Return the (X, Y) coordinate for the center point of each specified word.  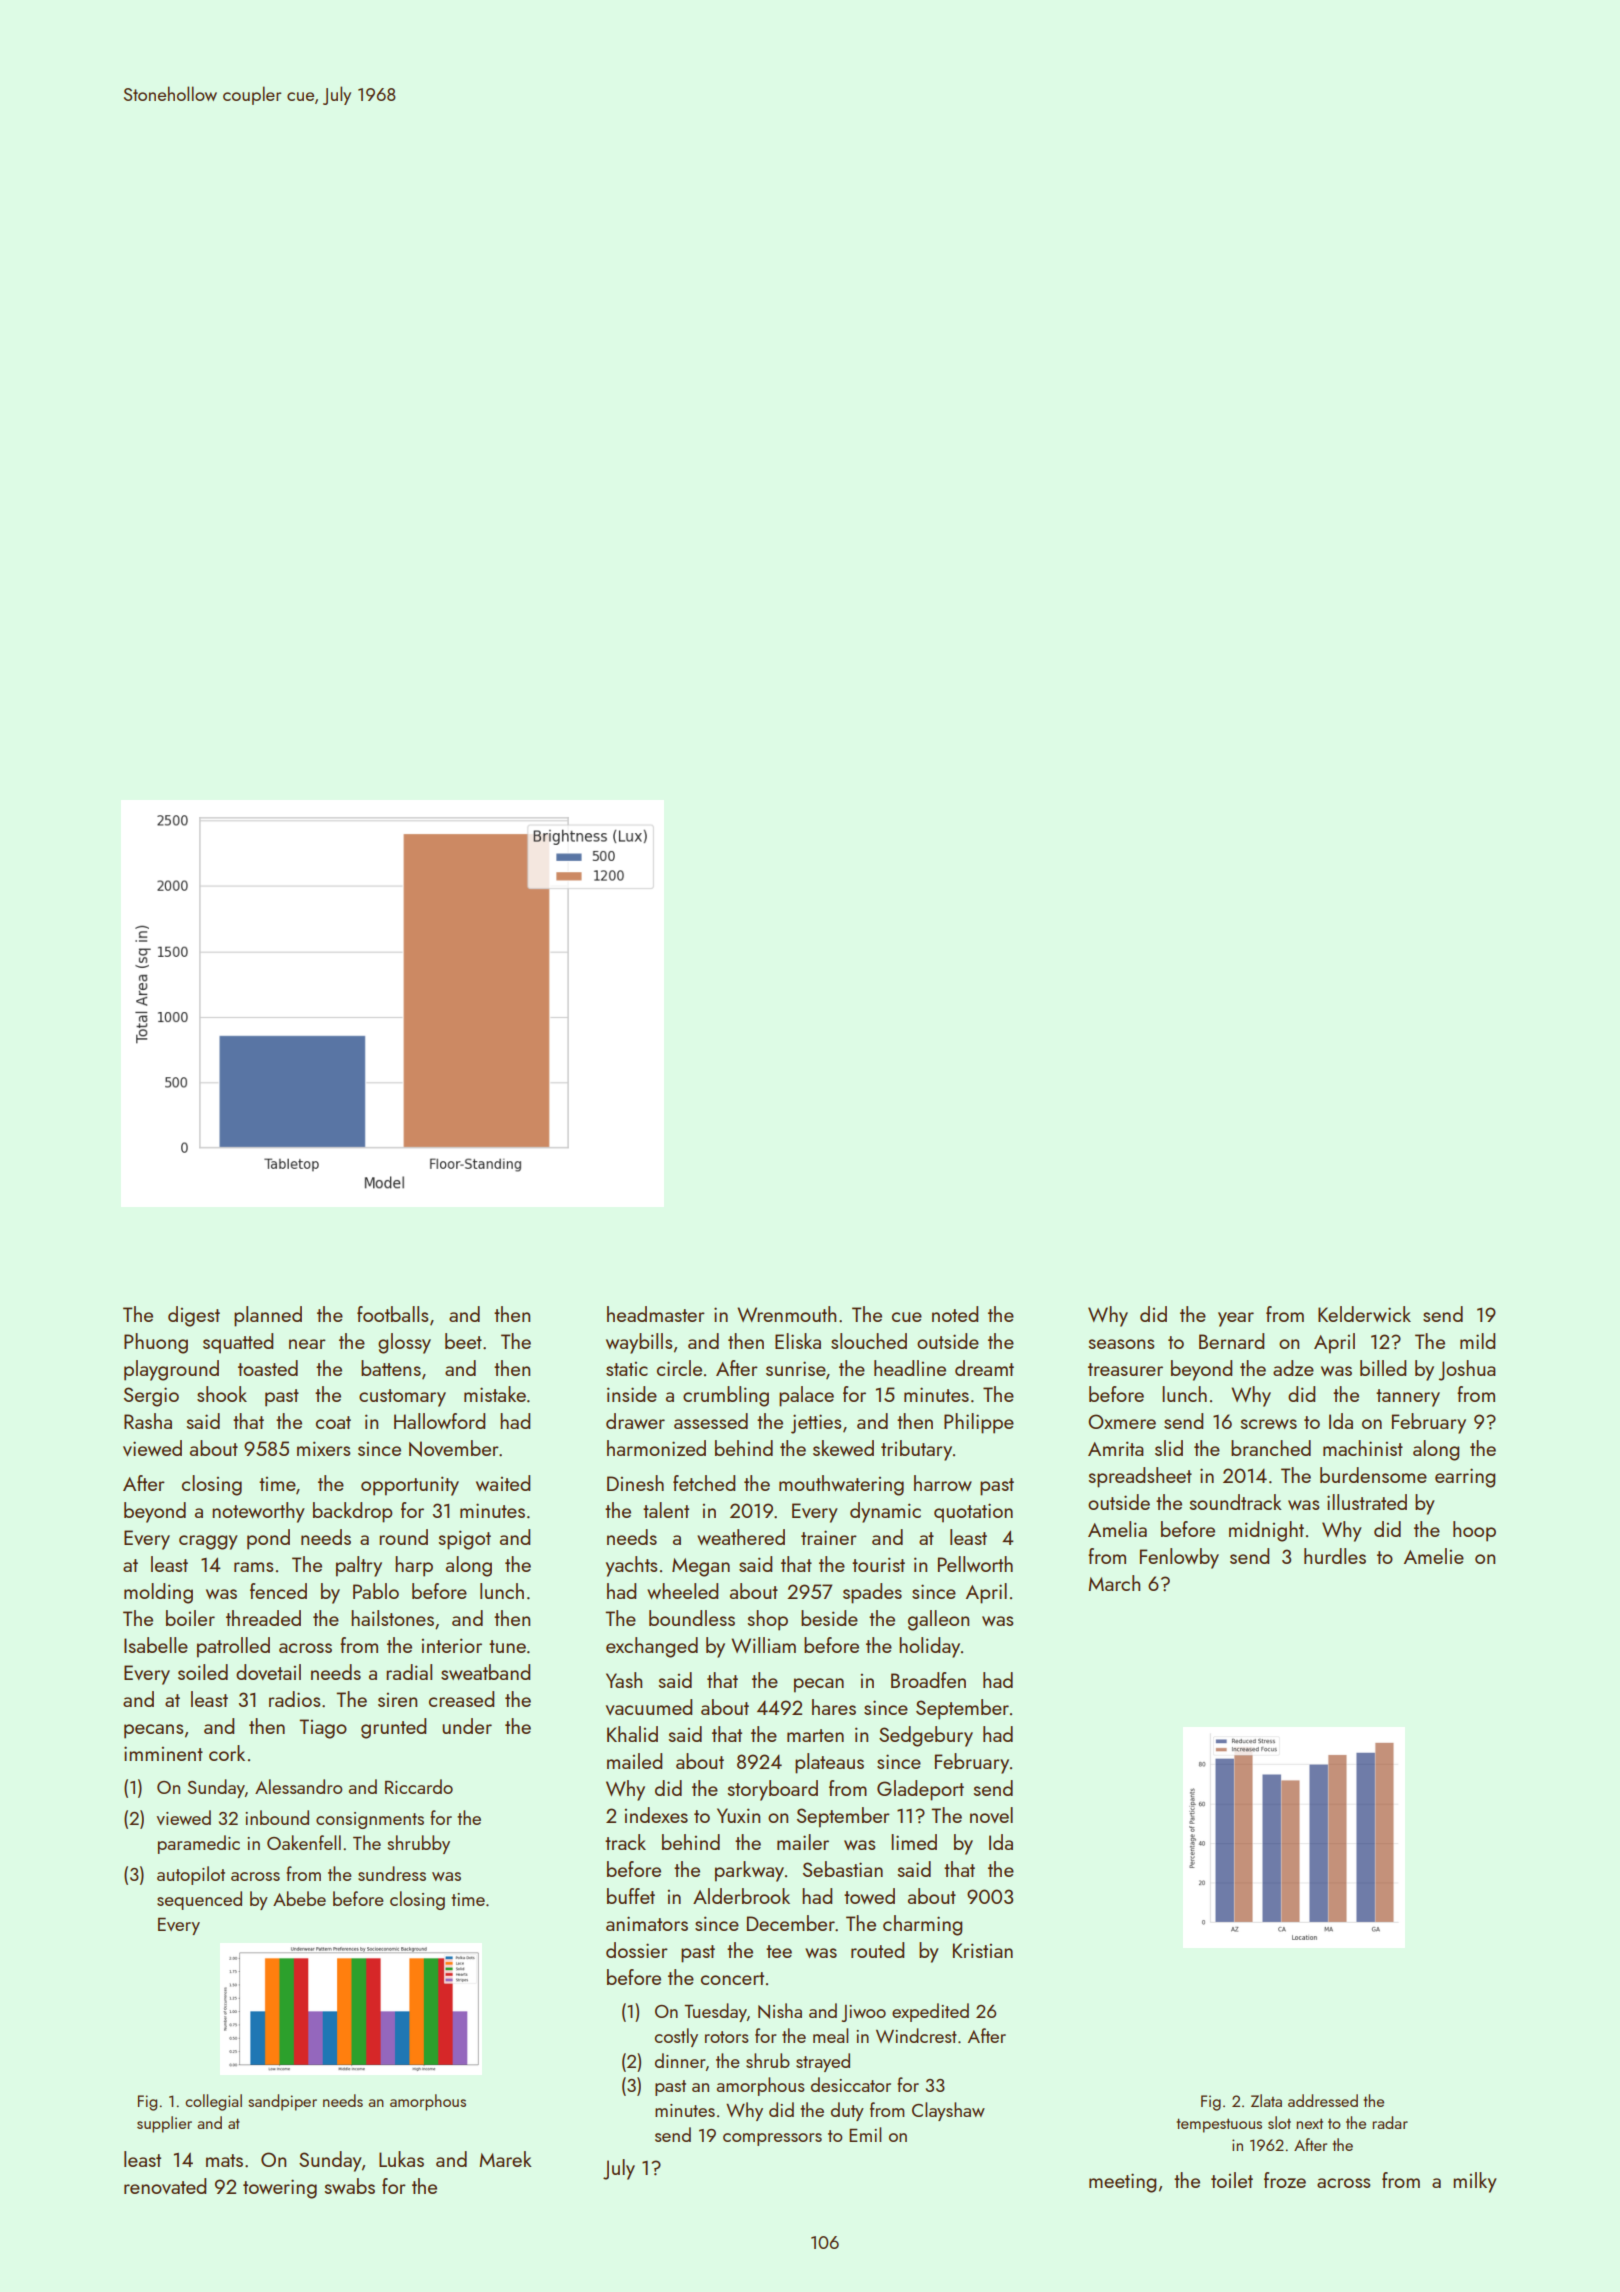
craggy (208, 1542)
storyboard (773, 1790)
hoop (1474, 1531)
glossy (404, 1343)
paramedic (199, 1844)
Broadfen (928, 1680)
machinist (1363, 1448)
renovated (165, 2186)
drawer (635, 1421)
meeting (1122, 2183)
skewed (843, 1448)
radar (1390, 2122)
